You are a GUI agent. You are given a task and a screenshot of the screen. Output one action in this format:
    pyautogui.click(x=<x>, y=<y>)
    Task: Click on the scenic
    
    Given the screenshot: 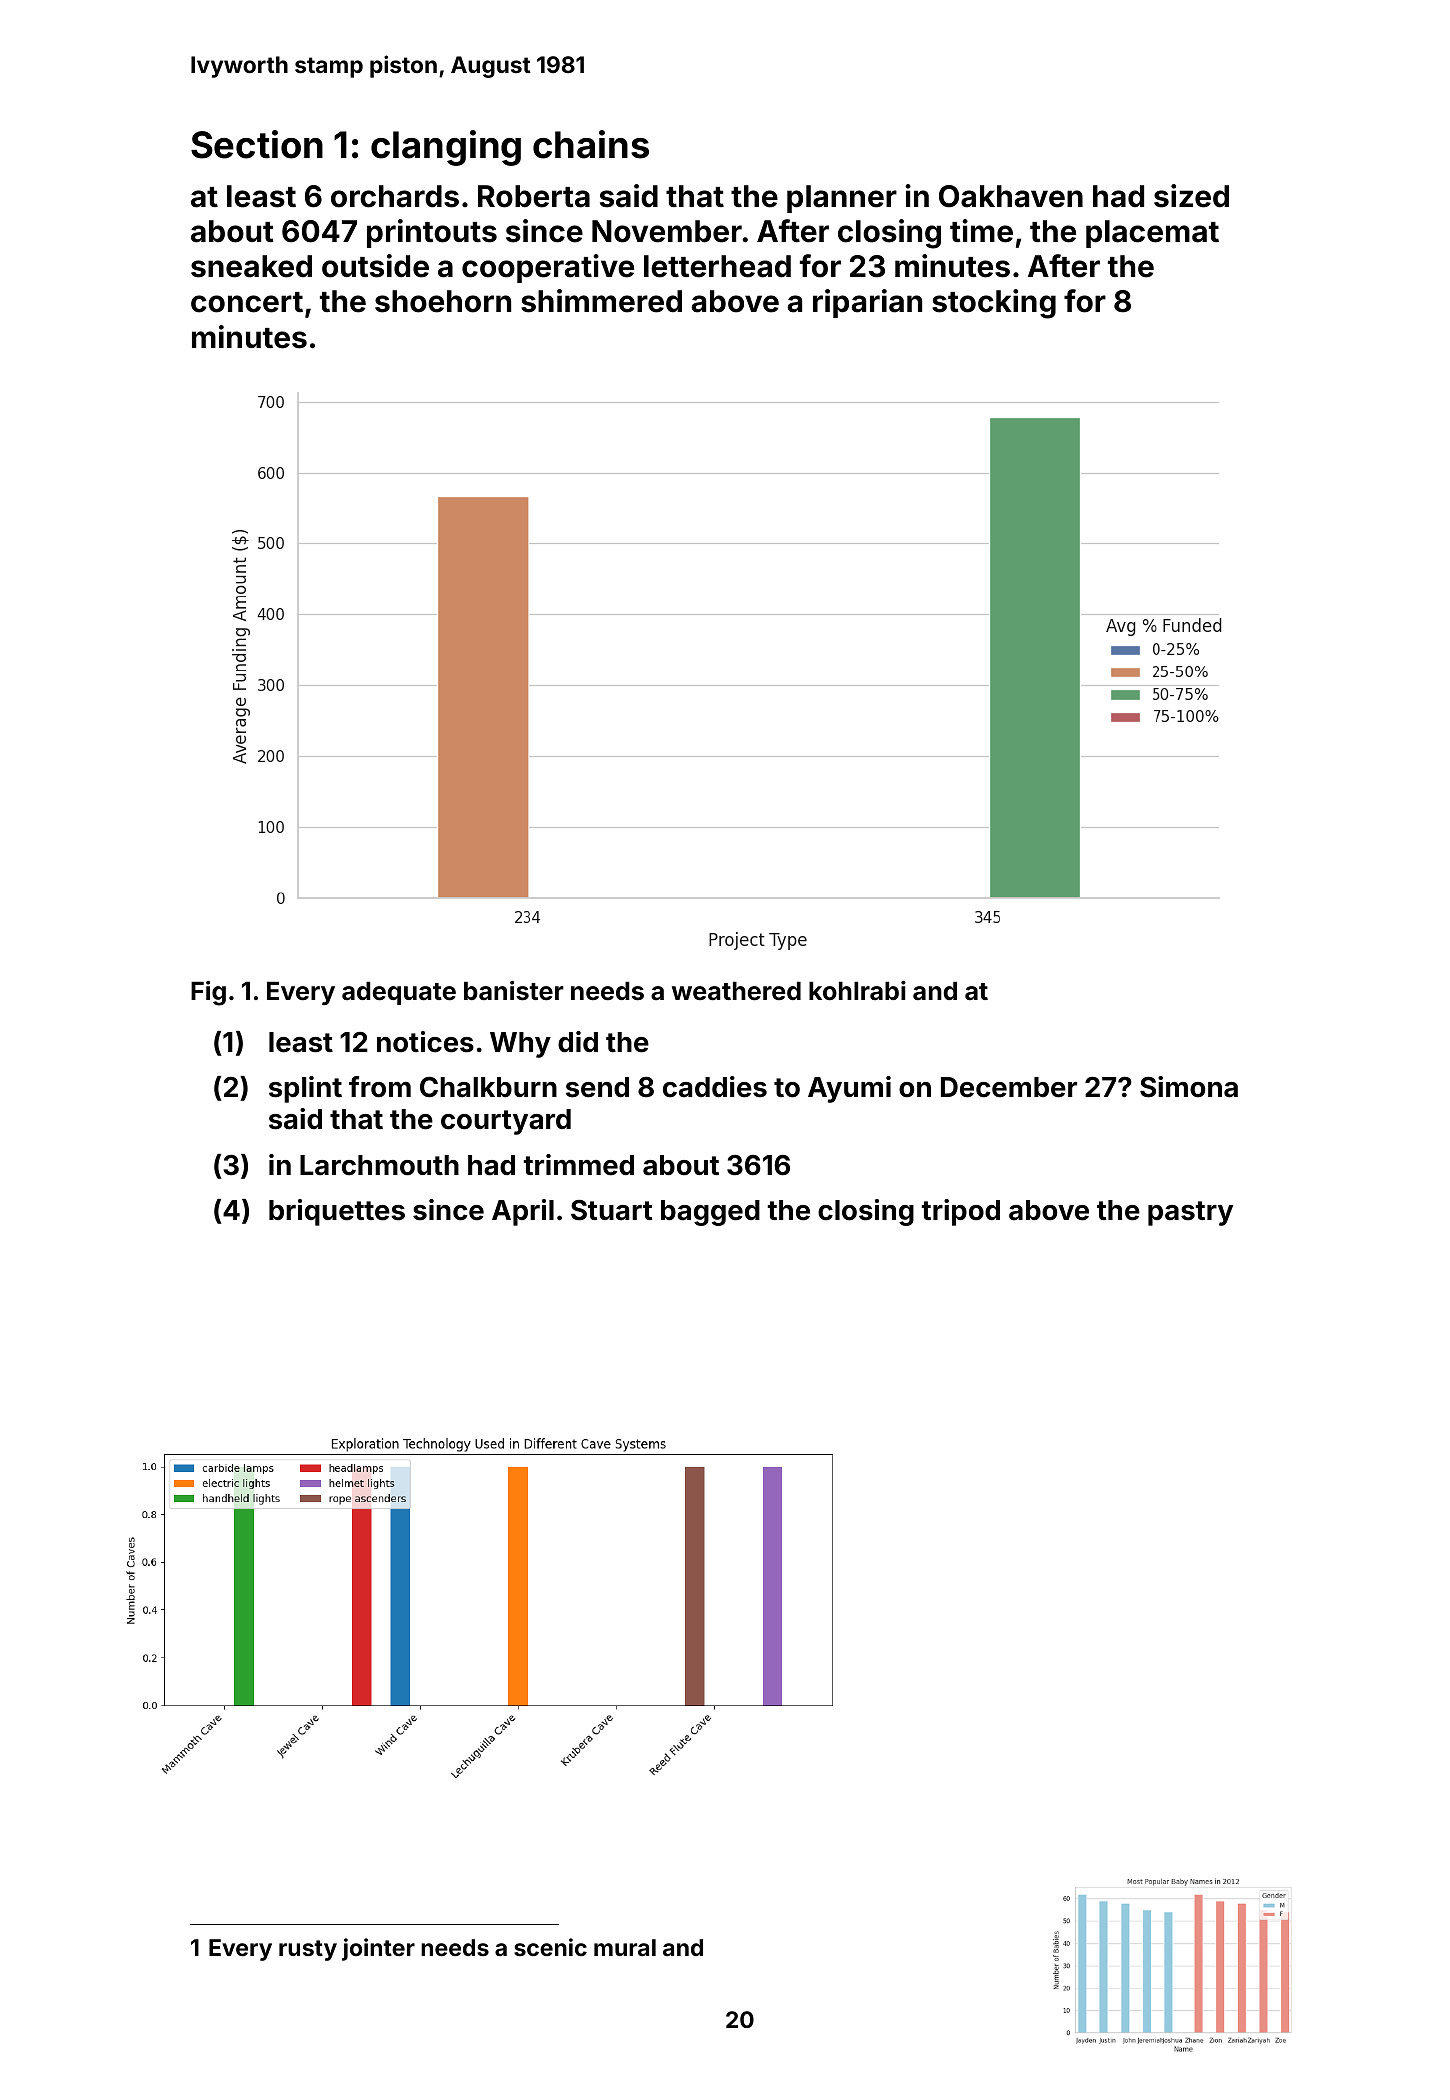 What is the action you would take?
    pyautogui.click(x=550, y=1947)
